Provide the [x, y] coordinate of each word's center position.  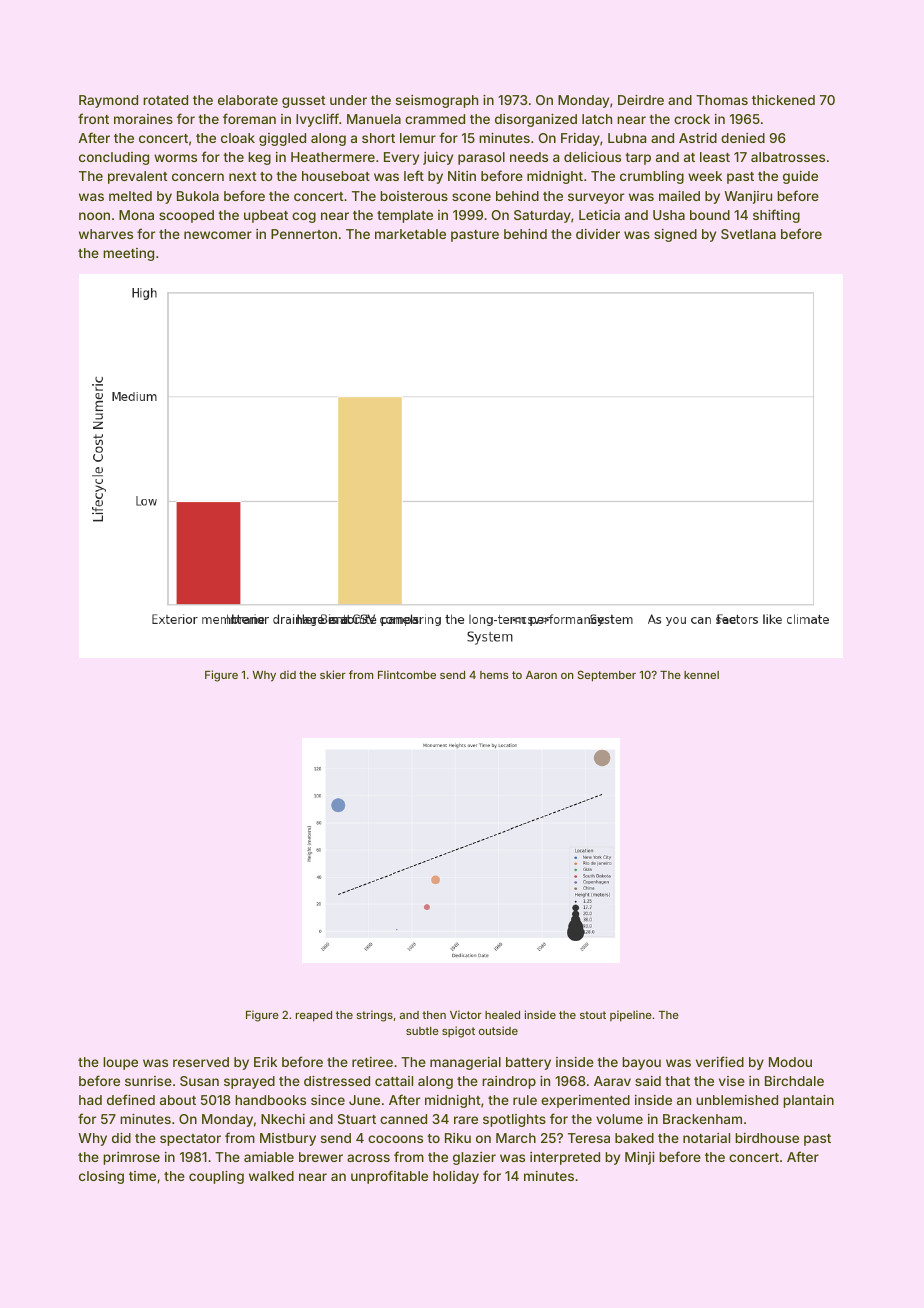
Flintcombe [407, 674]
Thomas [722, 100]
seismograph [437, 101]
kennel [701, 675]
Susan [199, 1081]
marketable [410, 234]
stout [593, 1015]
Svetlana [748, 234]
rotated [165, 100]
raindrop [509, 1082]
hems [494, 675]
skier [333, 674]
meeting [128, 254]
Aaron [541, 675]
